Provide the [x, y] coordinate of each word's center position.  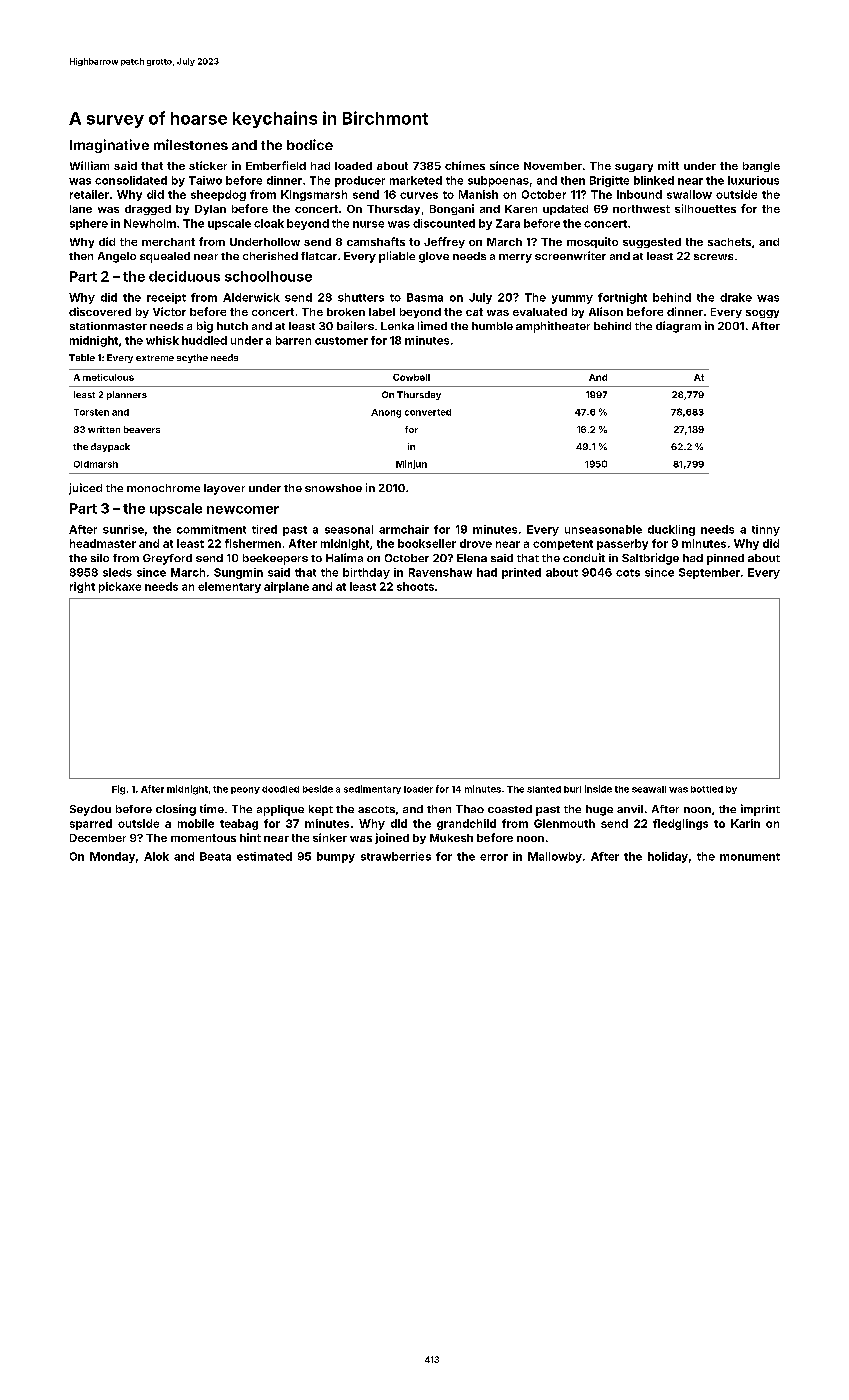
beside [318, 789]
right [82, 587]
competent [563, 545]
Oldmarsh [96, 464]
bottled [707, 789]
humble [492, 326]
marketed [416, 180]
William [89, 165]
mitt [668, 165]
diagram [678, 327]
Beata [215, 856]
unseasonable [603, 529]
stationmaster [108, 326]
